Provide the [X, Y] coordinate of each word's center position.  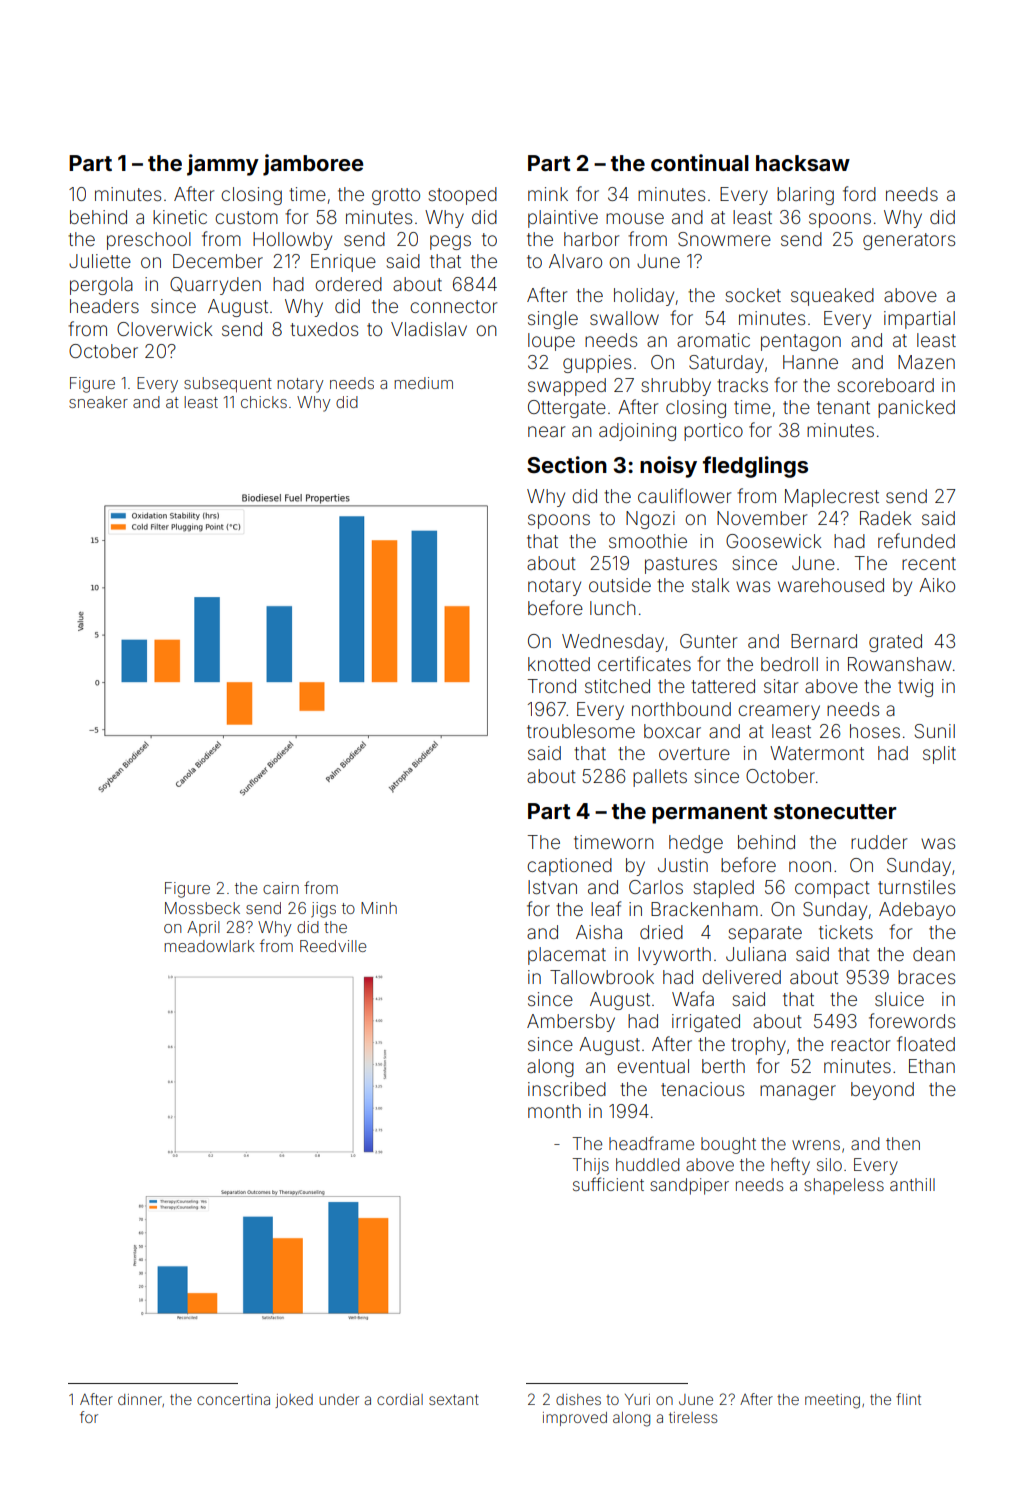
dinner [140, 1400]
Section [567, 464]
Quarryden [215, 286]
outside [620, 585]
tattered [723, 686]
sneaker [98, 402]
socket [753, 295]
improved [575, 1419]
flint [908, 1399]
